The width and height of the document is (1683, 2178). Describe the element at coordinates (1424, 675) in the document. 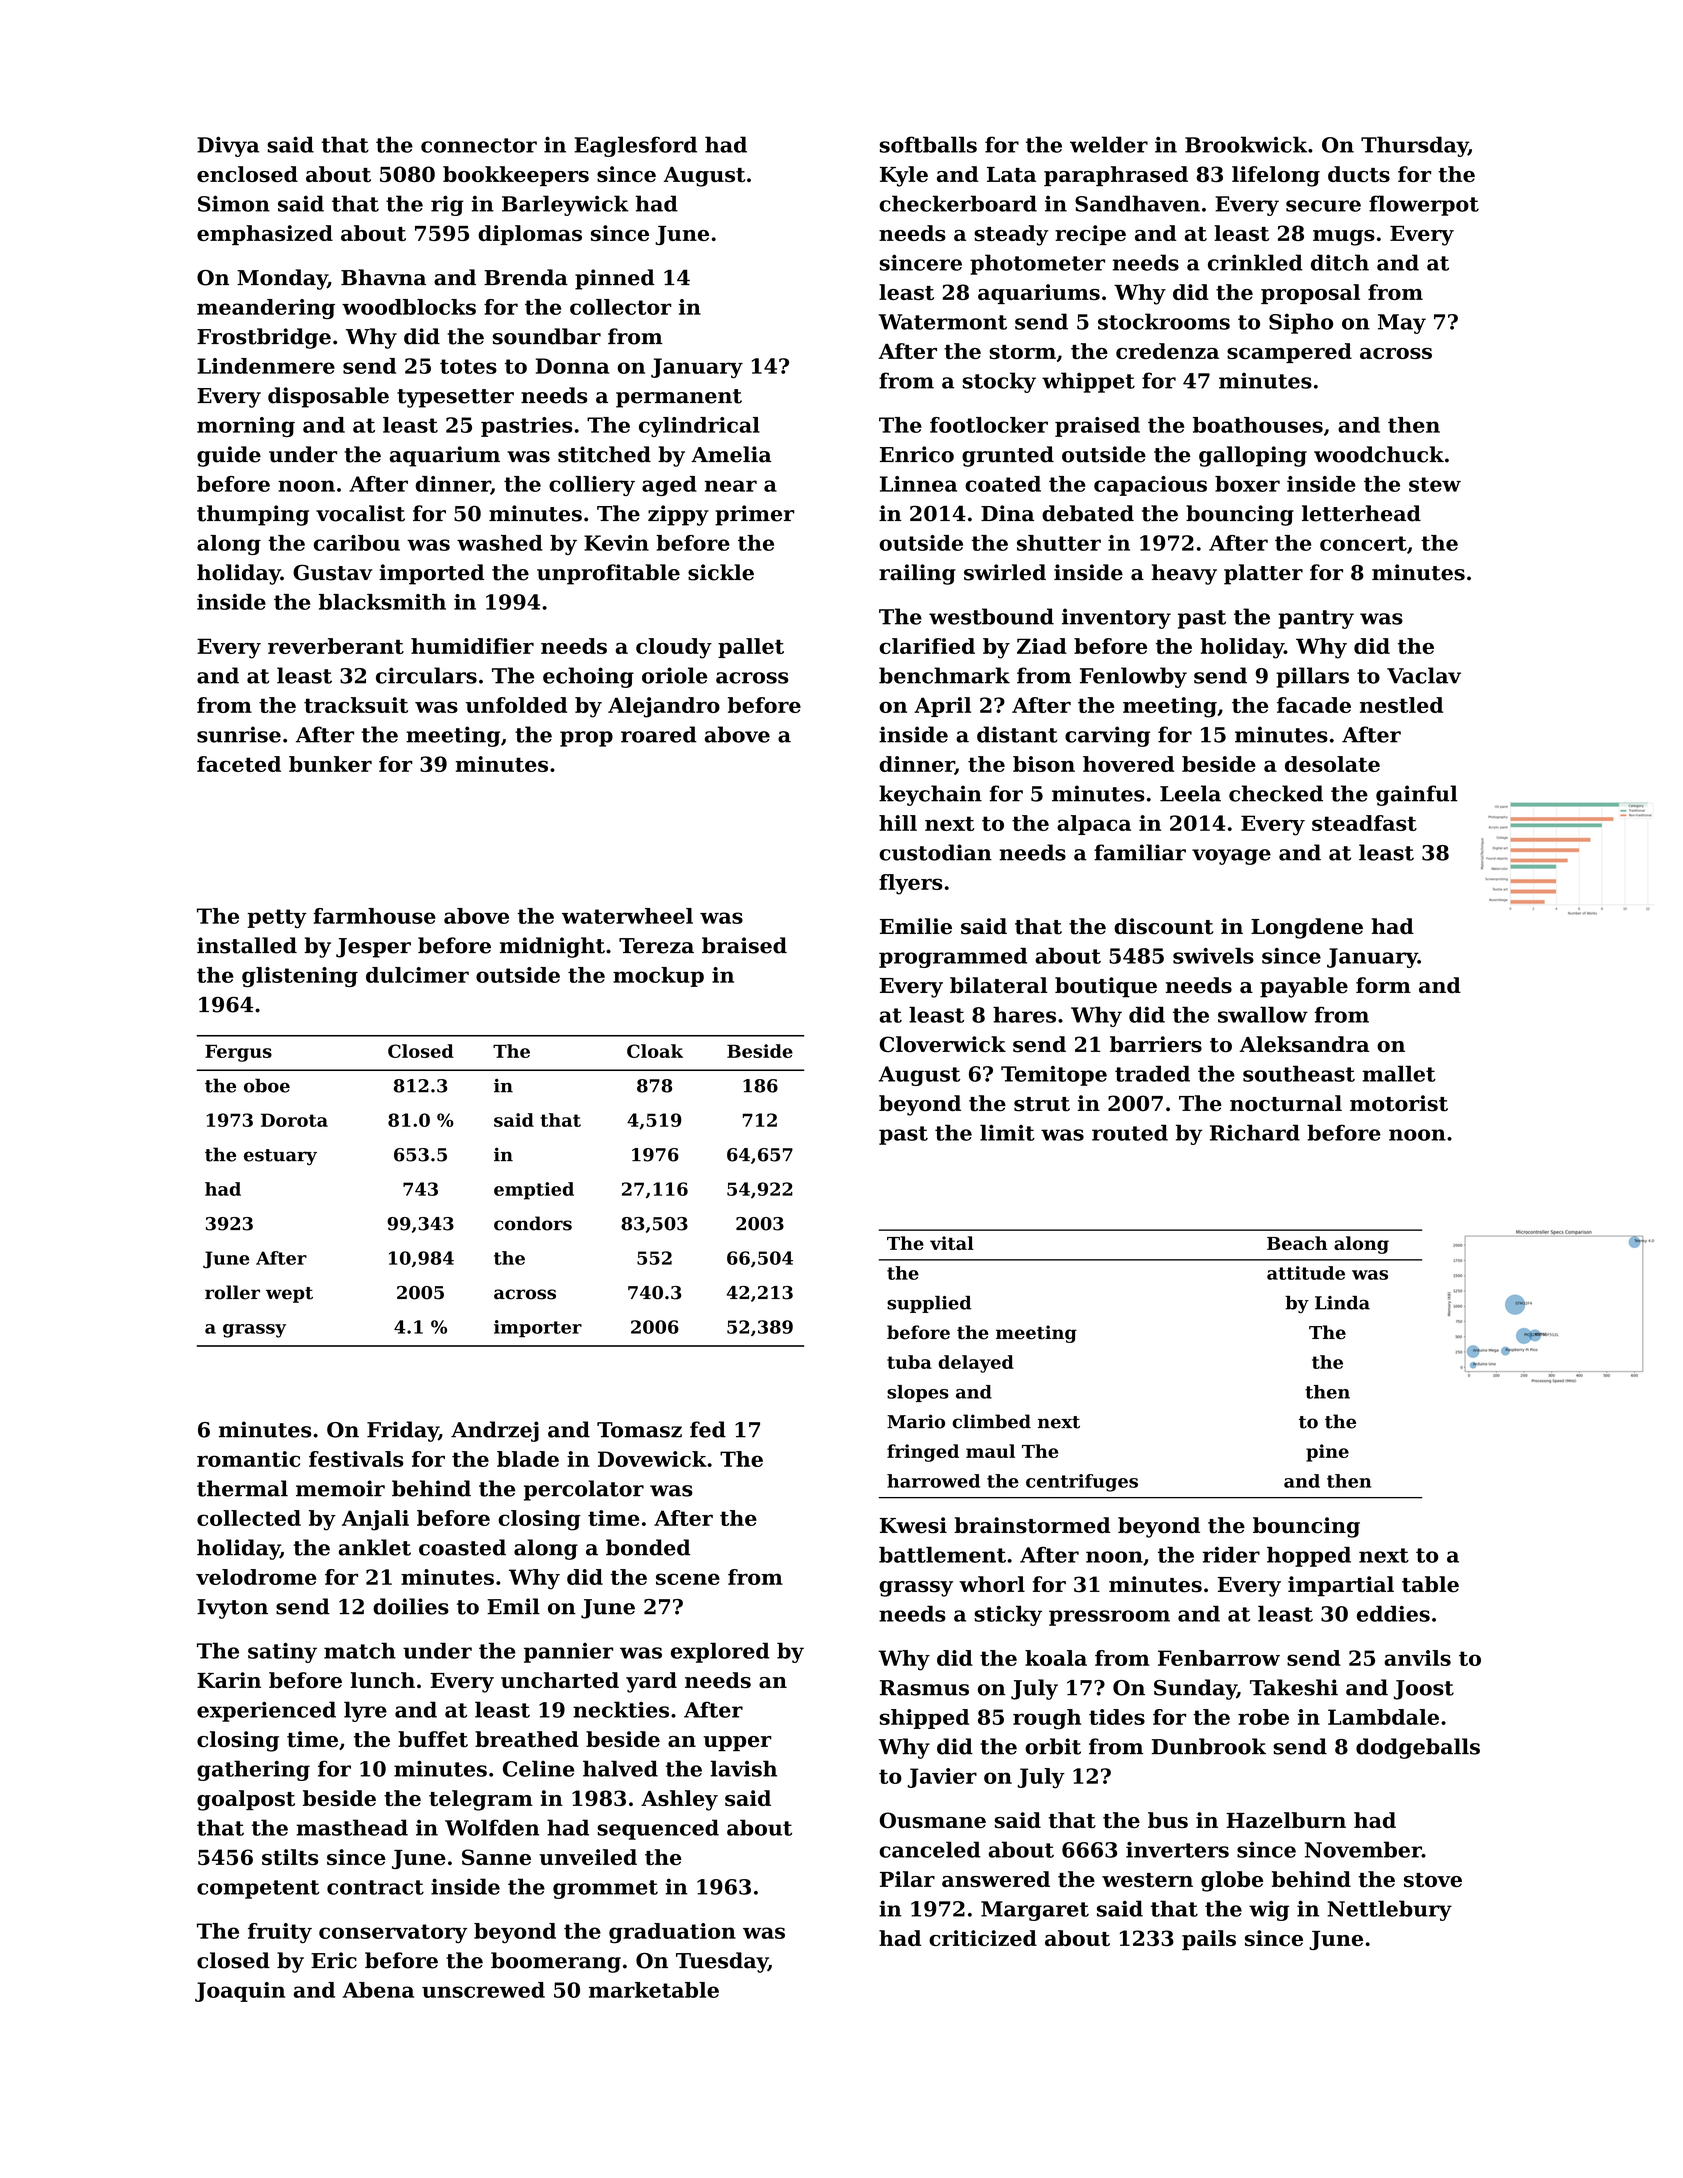

I see `Vaclav` at that location.
